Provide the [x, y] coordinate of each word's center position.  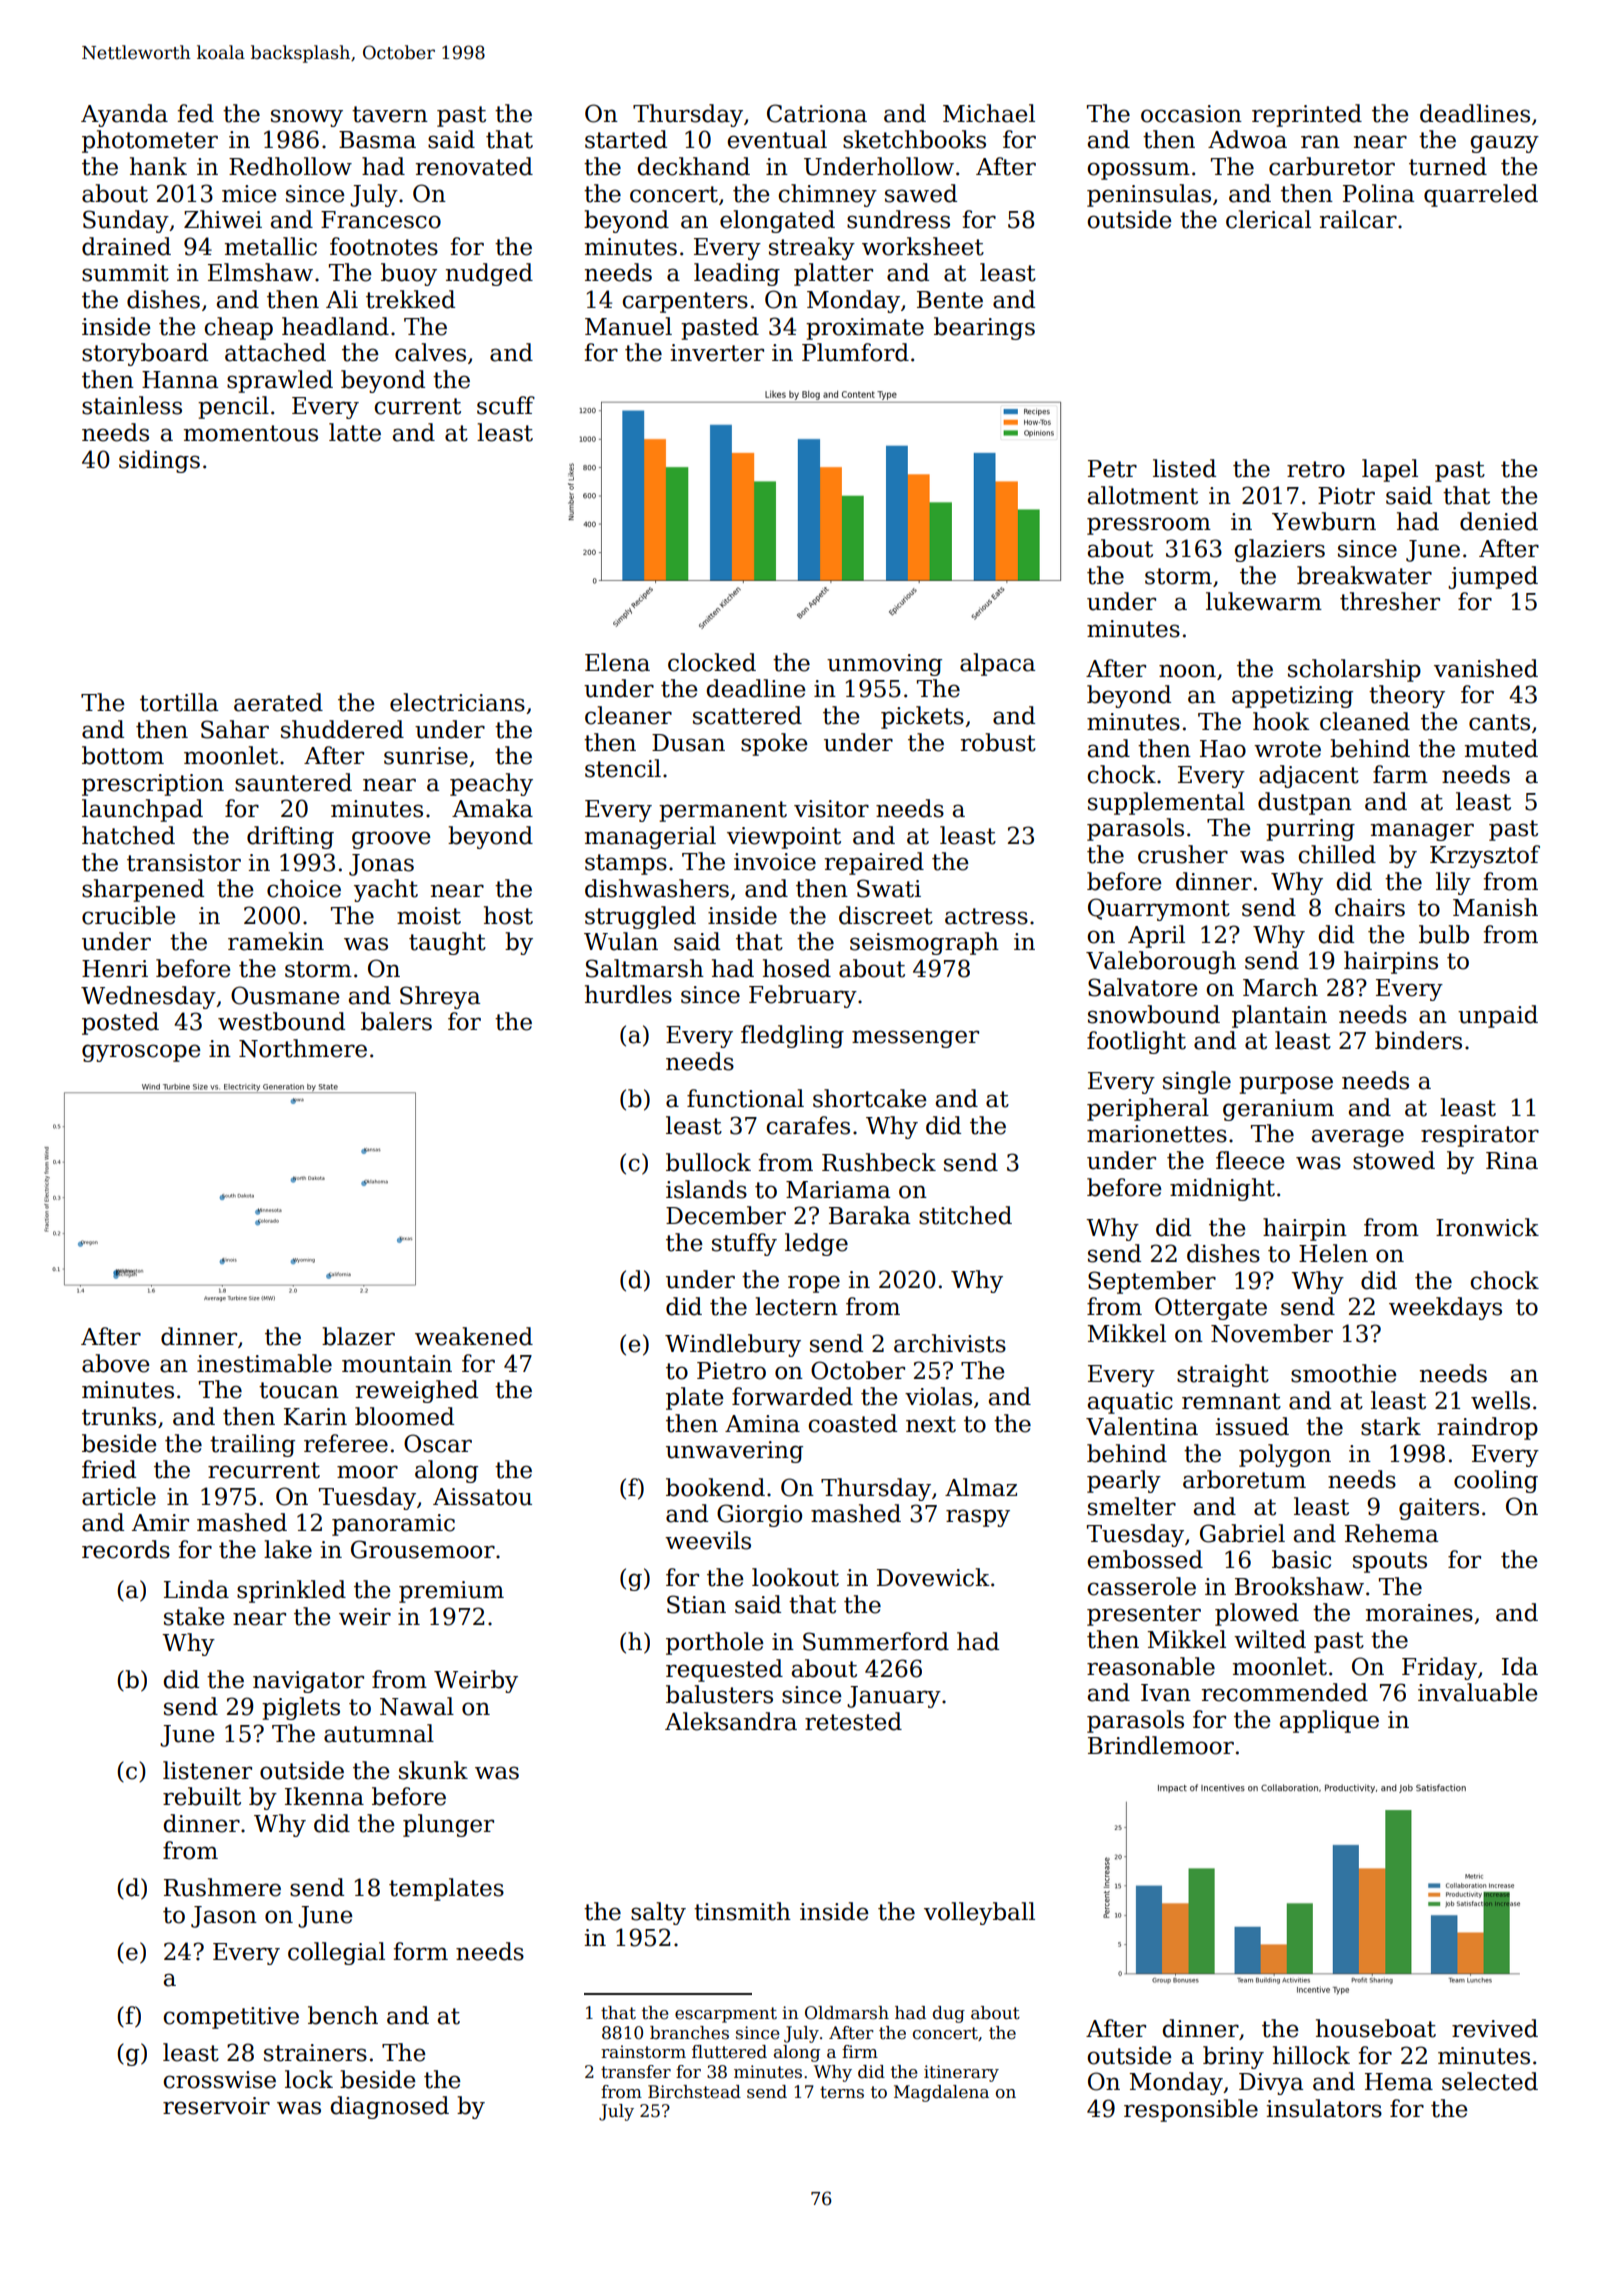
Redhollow [290, 166]
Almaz [981, 1487]
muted [1501, 748]
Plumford [855, 352]
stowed [1394, 1160]
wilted [1270, 1639]
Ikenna [324, 1796]
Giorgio [759, 1515]
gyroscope [141, 1053]
